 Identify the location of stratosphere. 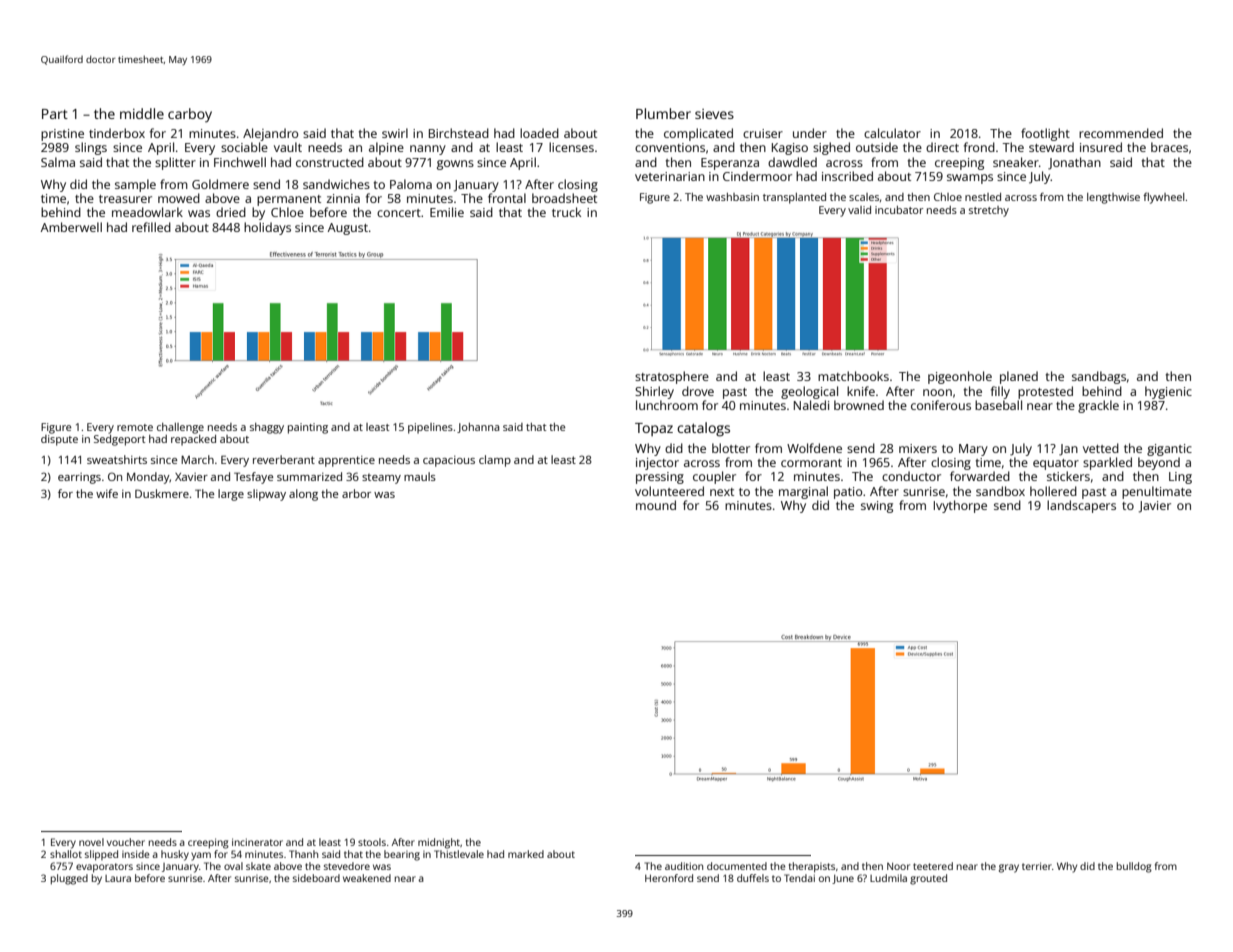
(672, 377).
